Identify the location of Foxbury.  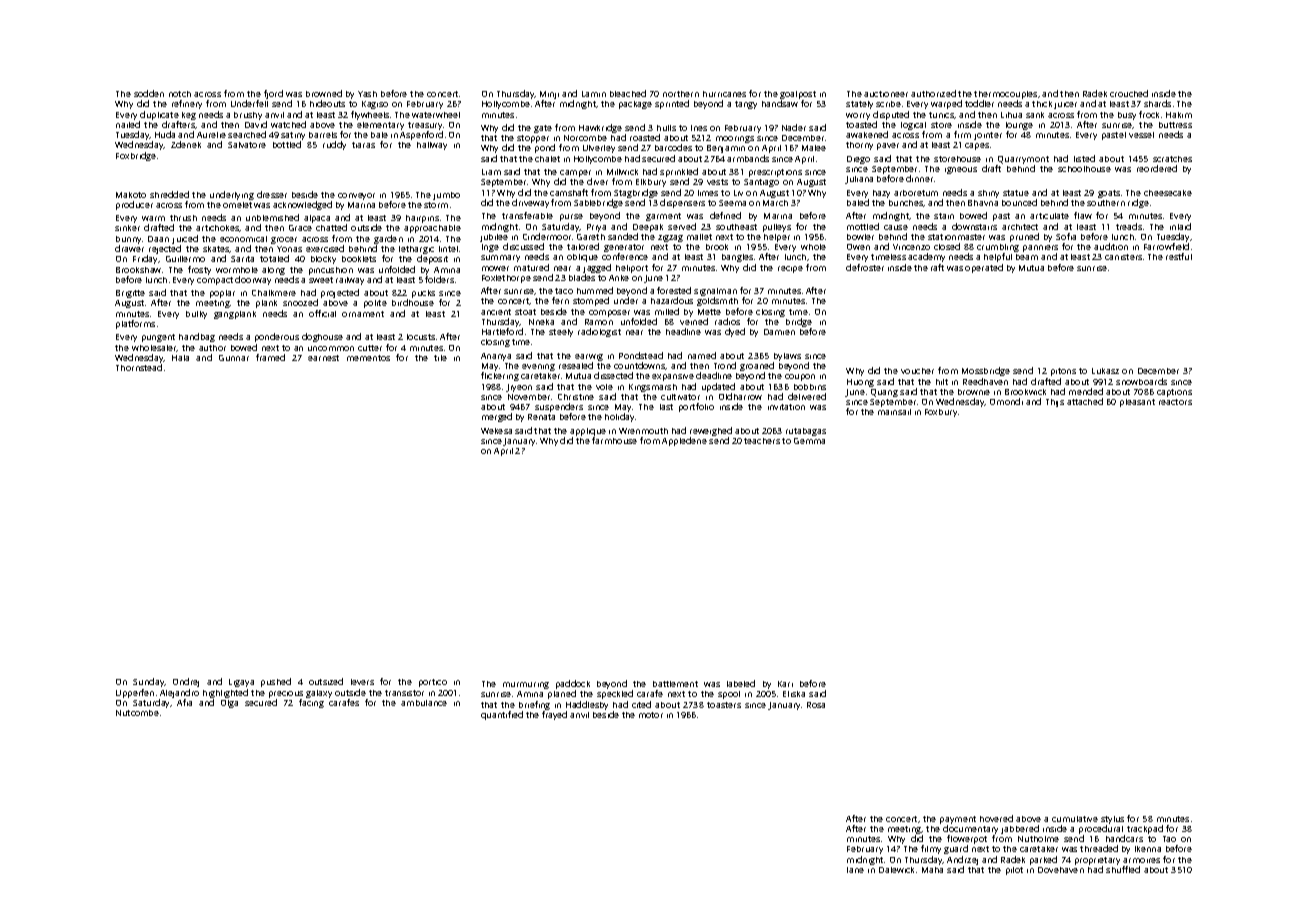
(941, 413).
